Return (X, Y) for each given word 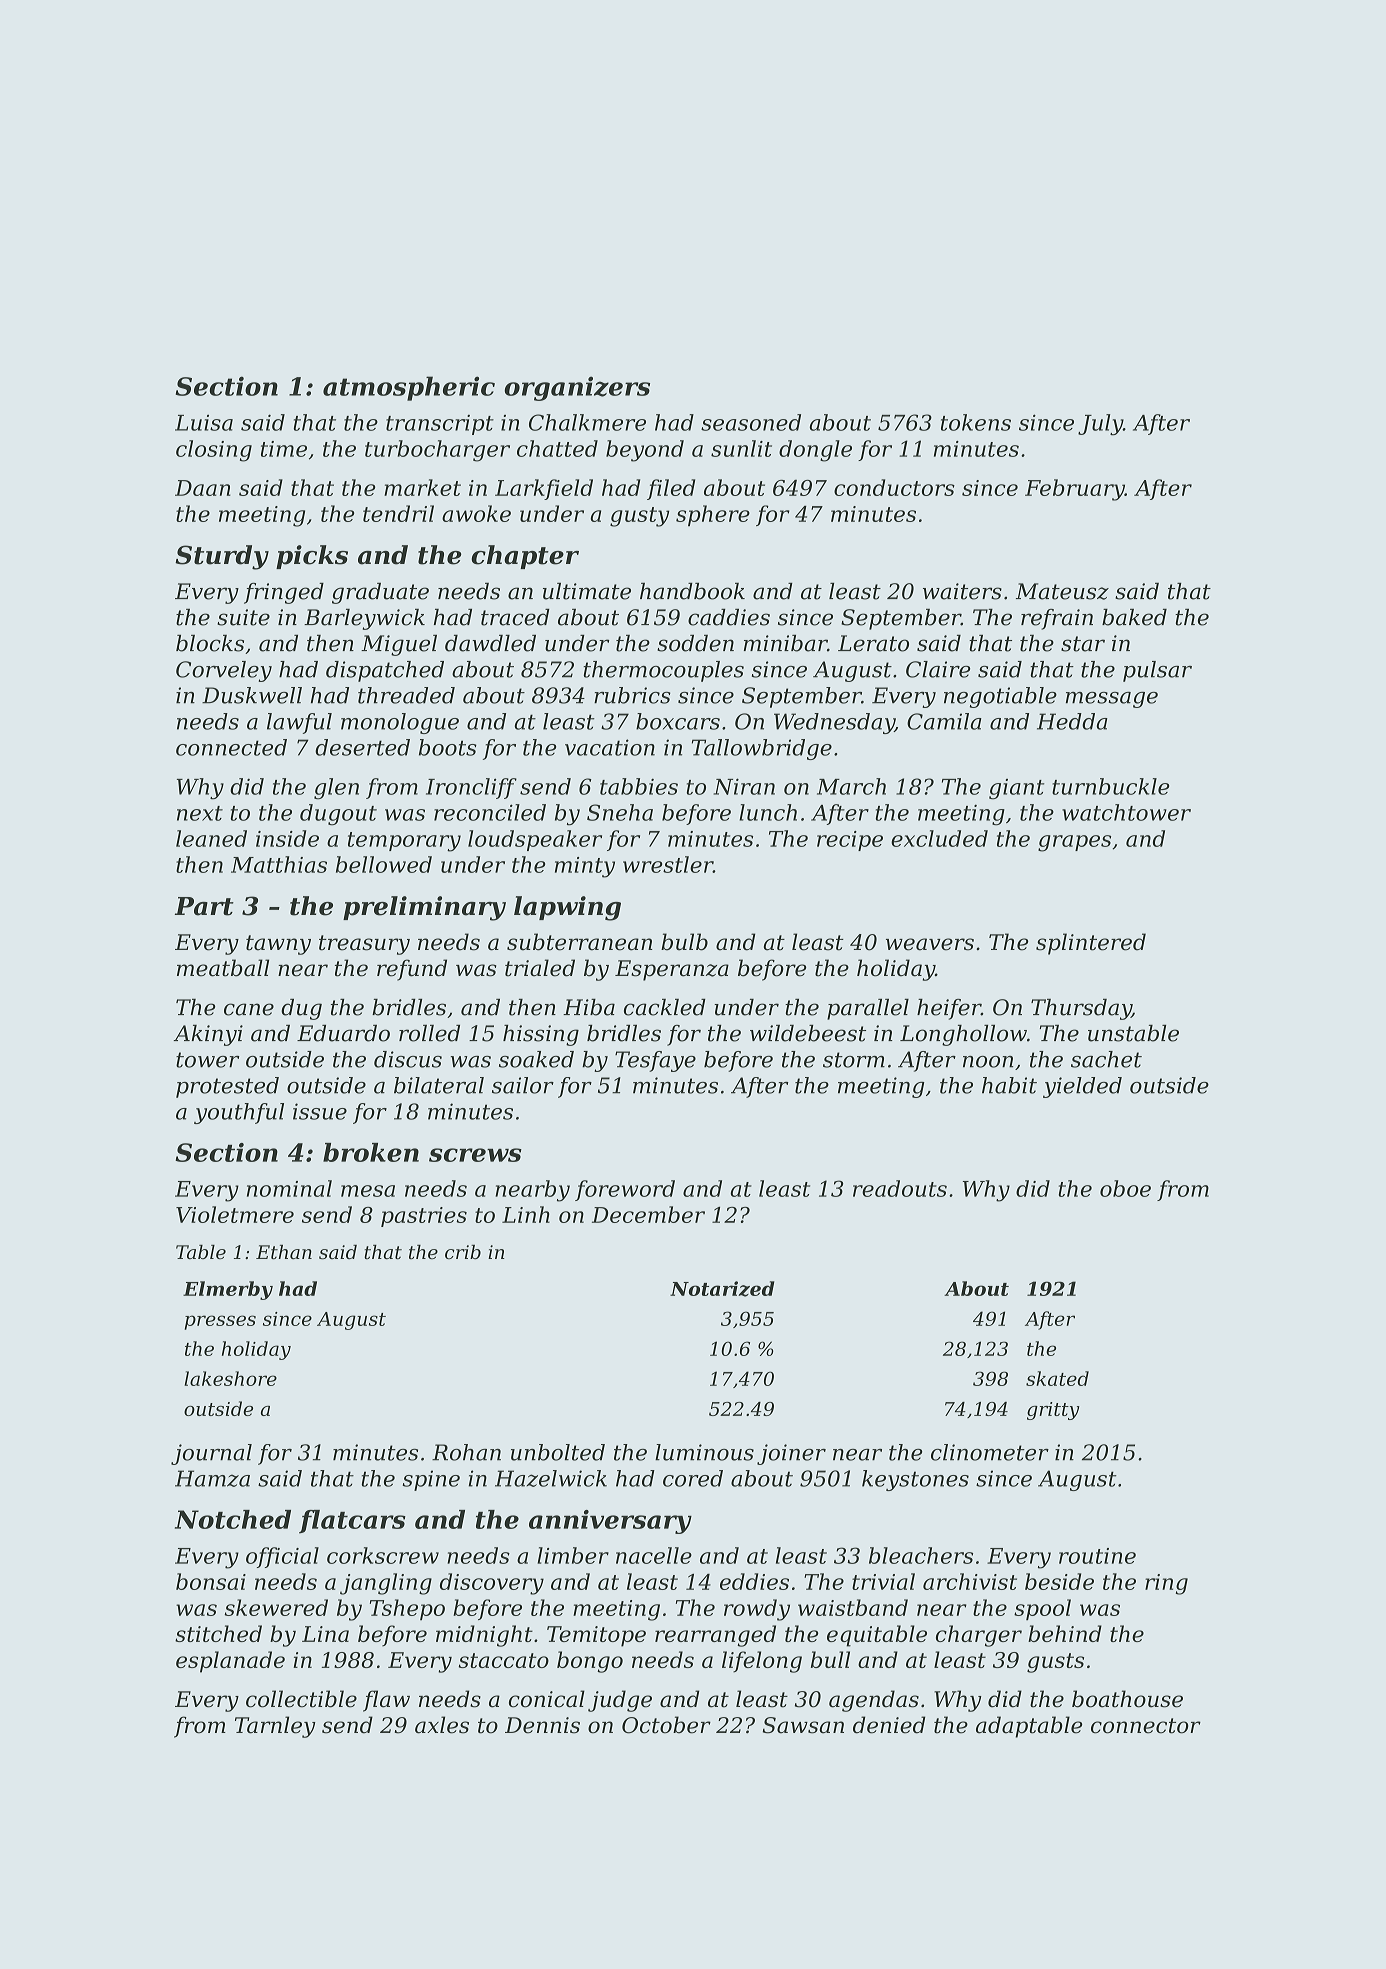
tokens (976, 422)
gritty (1053, 1411)
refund (412, 970)
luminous (704, 1452)
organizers (577, 388)
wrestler (668, 864)
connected (231, 747)
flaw (386, 1701)
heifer (949, 1009)
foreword (625, 1190)
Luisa (204, 423)
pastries (424, 1217)
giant (1016, 789)
